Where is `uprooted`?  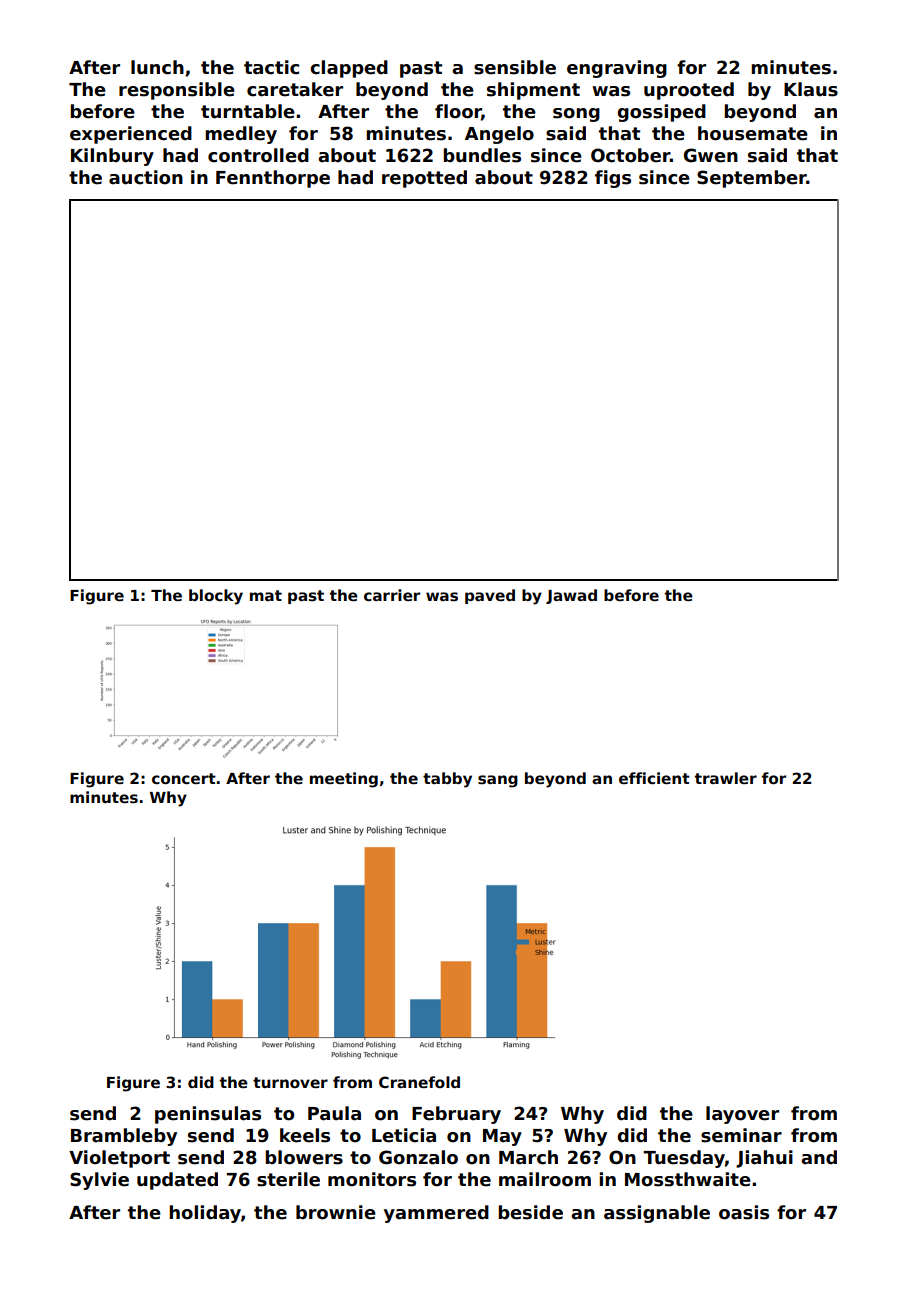 uprooted is located at coordinates (689, 91).
